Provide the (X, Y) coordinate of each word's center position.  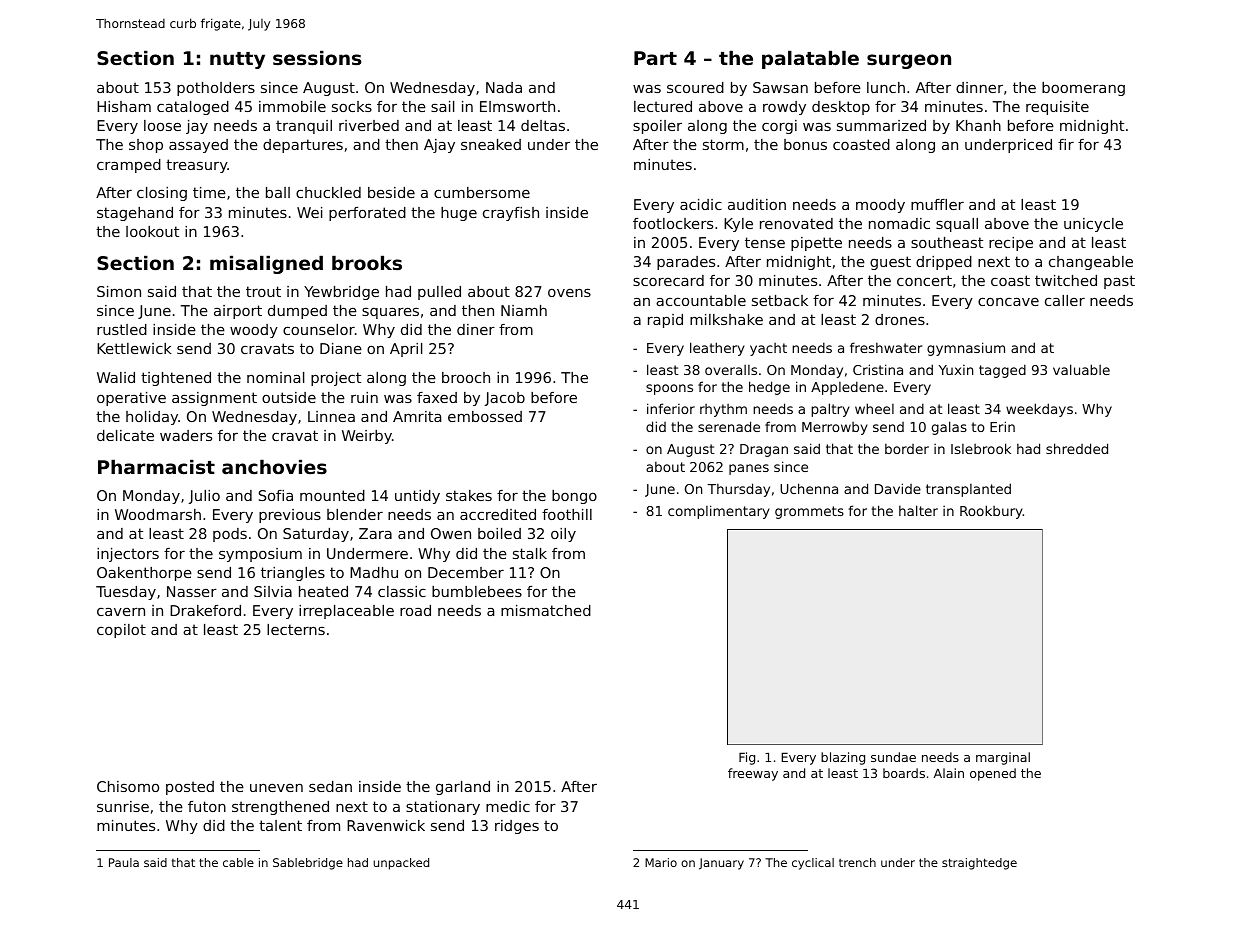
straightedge (979, 864)
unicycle (1093, 225)
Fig (747, 758)
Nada (504, 87)
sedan (330, 786)
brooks (367, 263)
